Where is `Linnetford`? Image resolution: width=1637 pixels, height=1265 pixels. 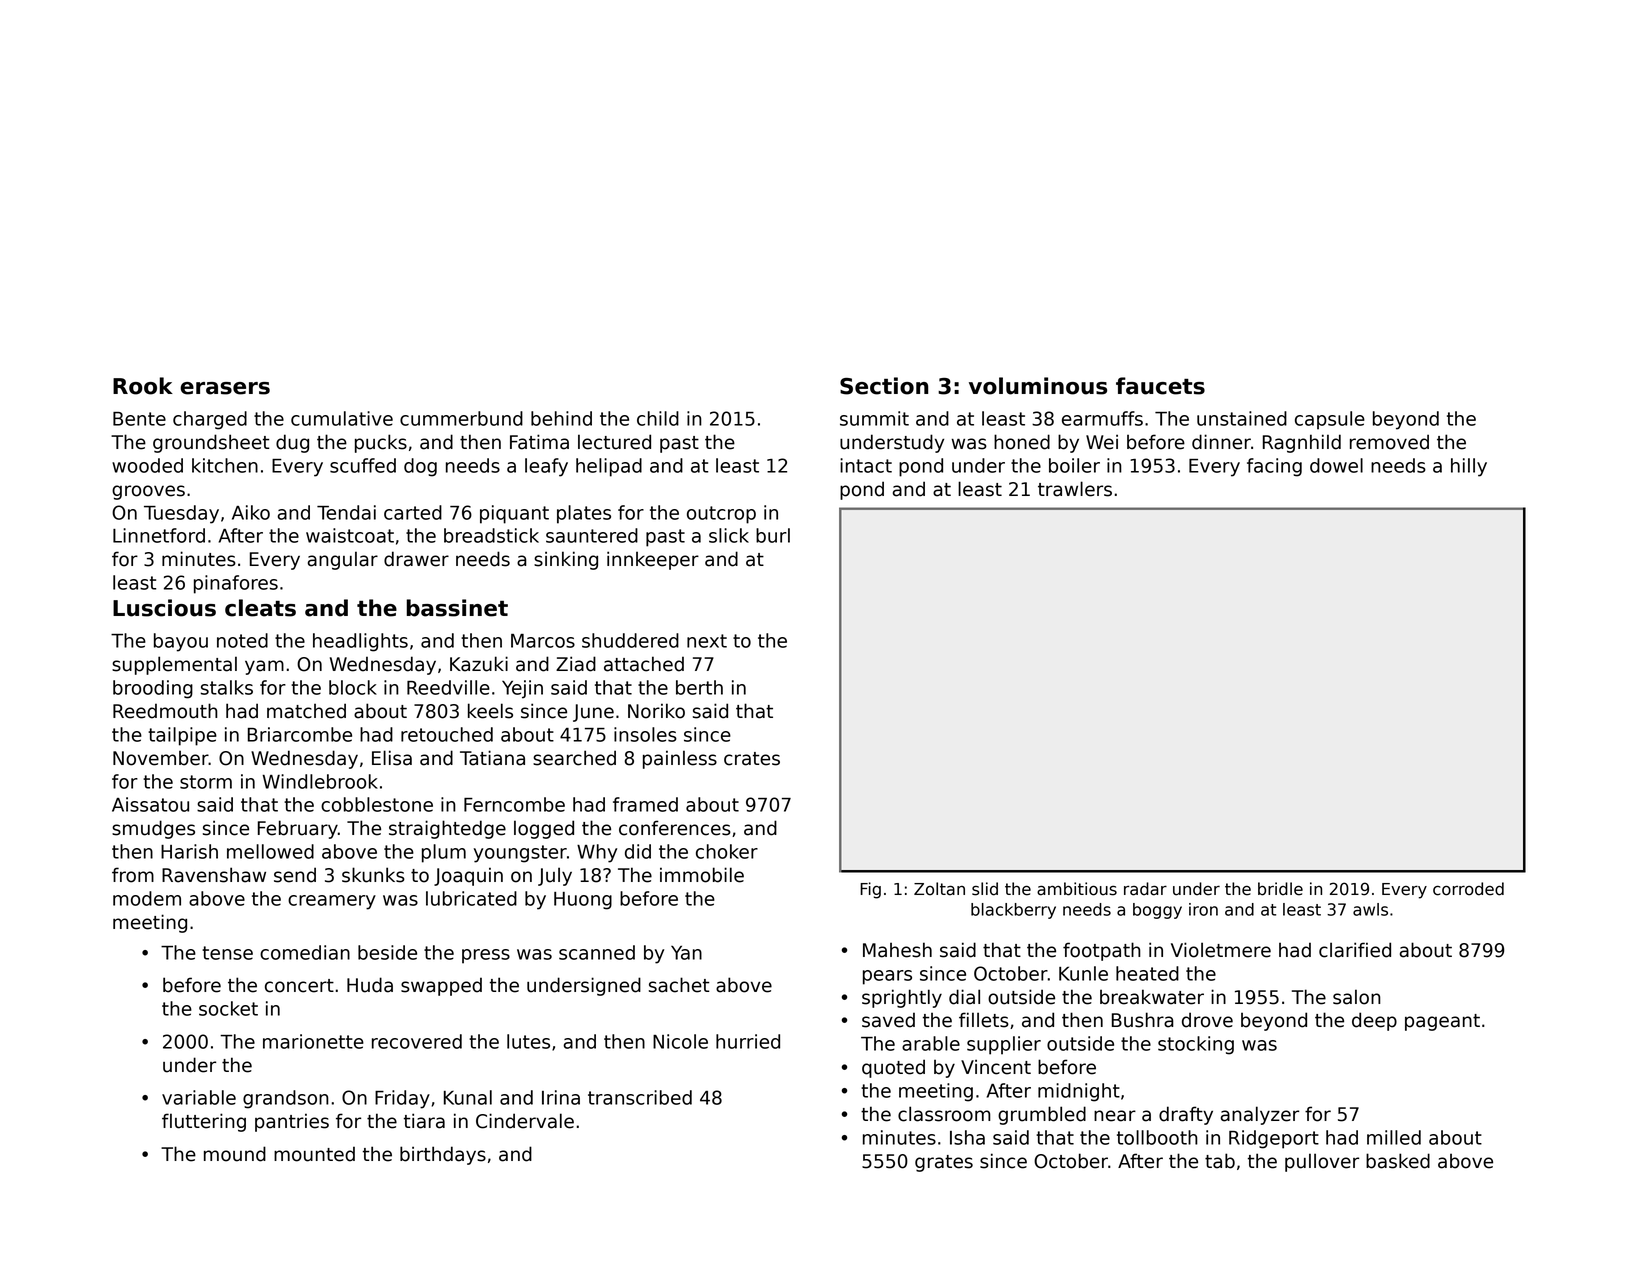
Linnetford is located at coordinates (159, 535).
